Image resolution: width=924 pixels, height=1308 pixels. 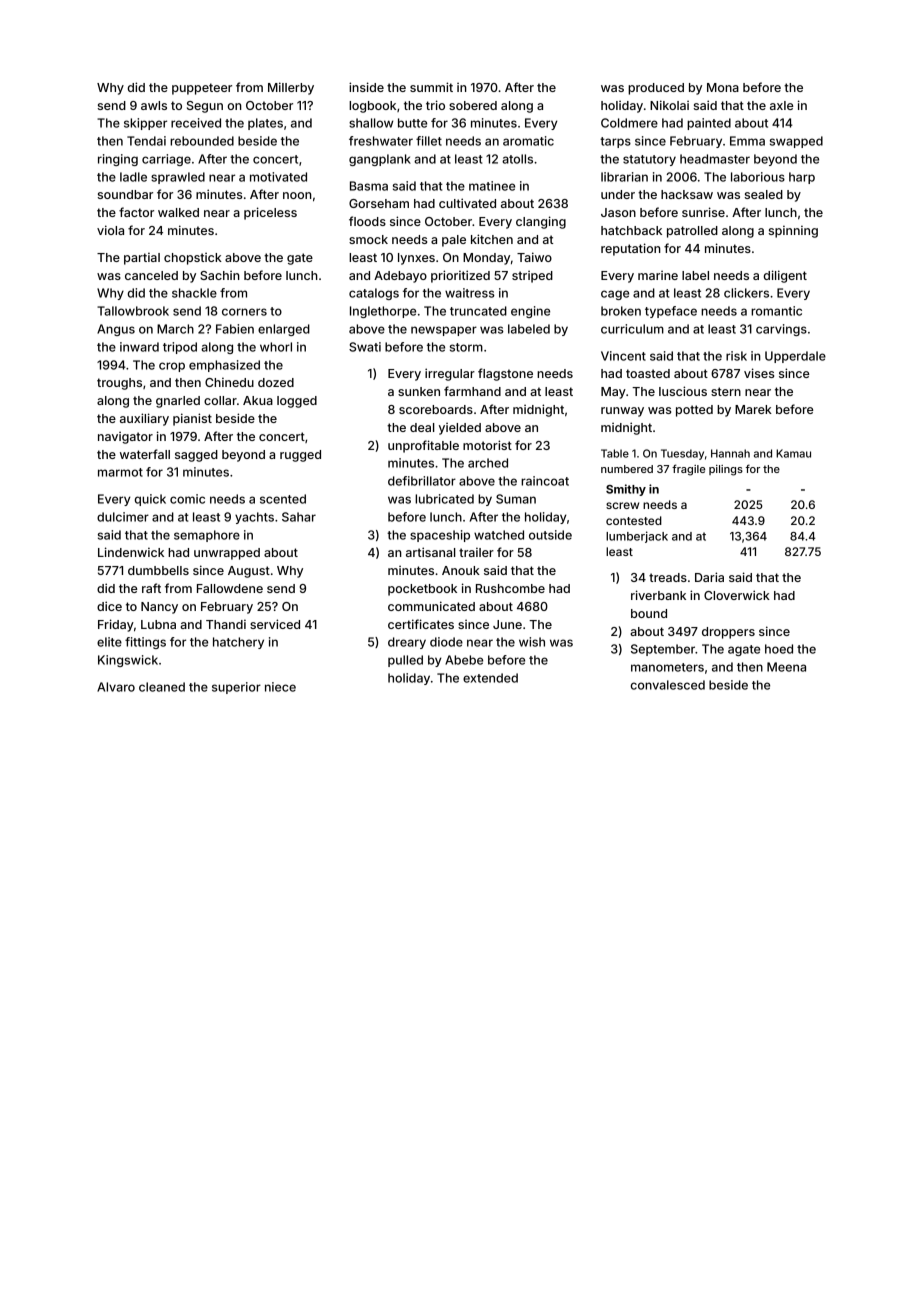 What do you see at coordinates (658, 275) in the page?
I see `marine` at bounding box center [658, 275].
